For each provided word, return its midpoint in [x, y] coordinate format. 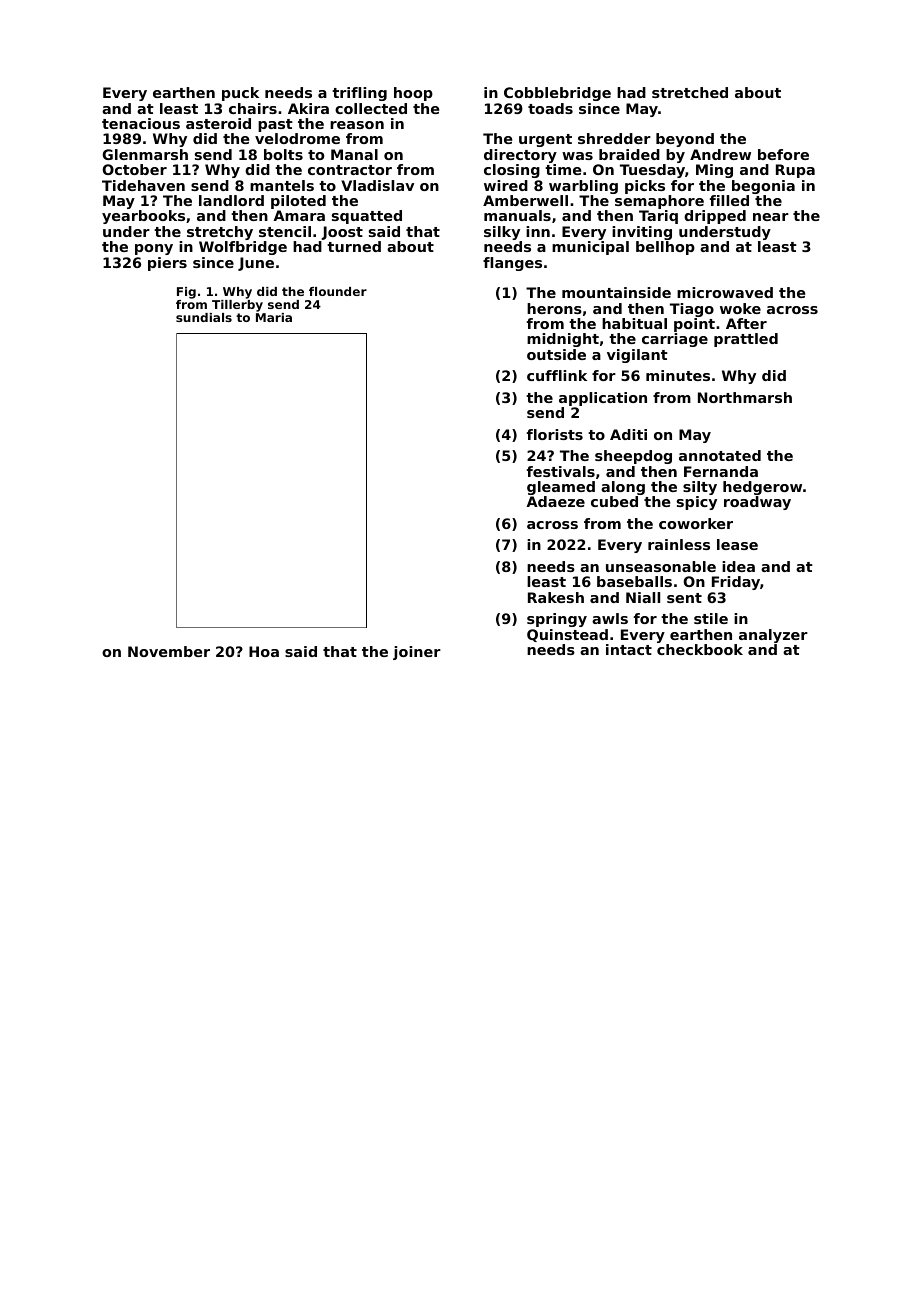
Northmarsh [745, 397]
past [275, 125]
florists [555, 434]
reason [357, 125]
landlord [231, 200]
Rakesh [556, 597]
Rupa [795, 171]
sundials [204, 317]
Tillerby [237, 306]
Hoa [264, 651]
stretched [690, 92]
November [169, 651]
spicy [697, 503]
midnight [563, 340]
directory [520, 156]
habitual [634, 323]
